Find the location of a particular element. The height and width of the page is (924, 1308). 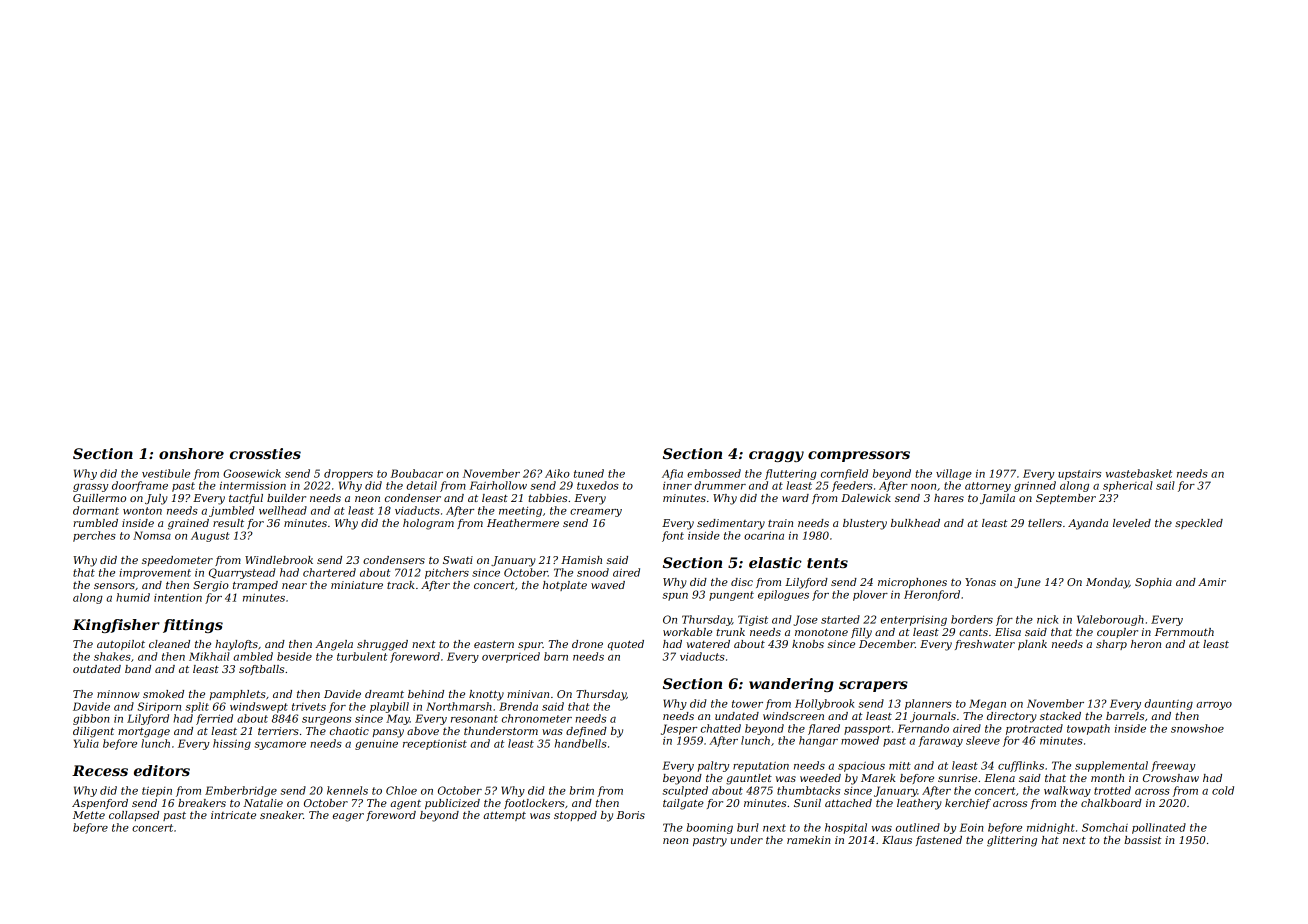

Mette is located at coordinates (89, 815).
